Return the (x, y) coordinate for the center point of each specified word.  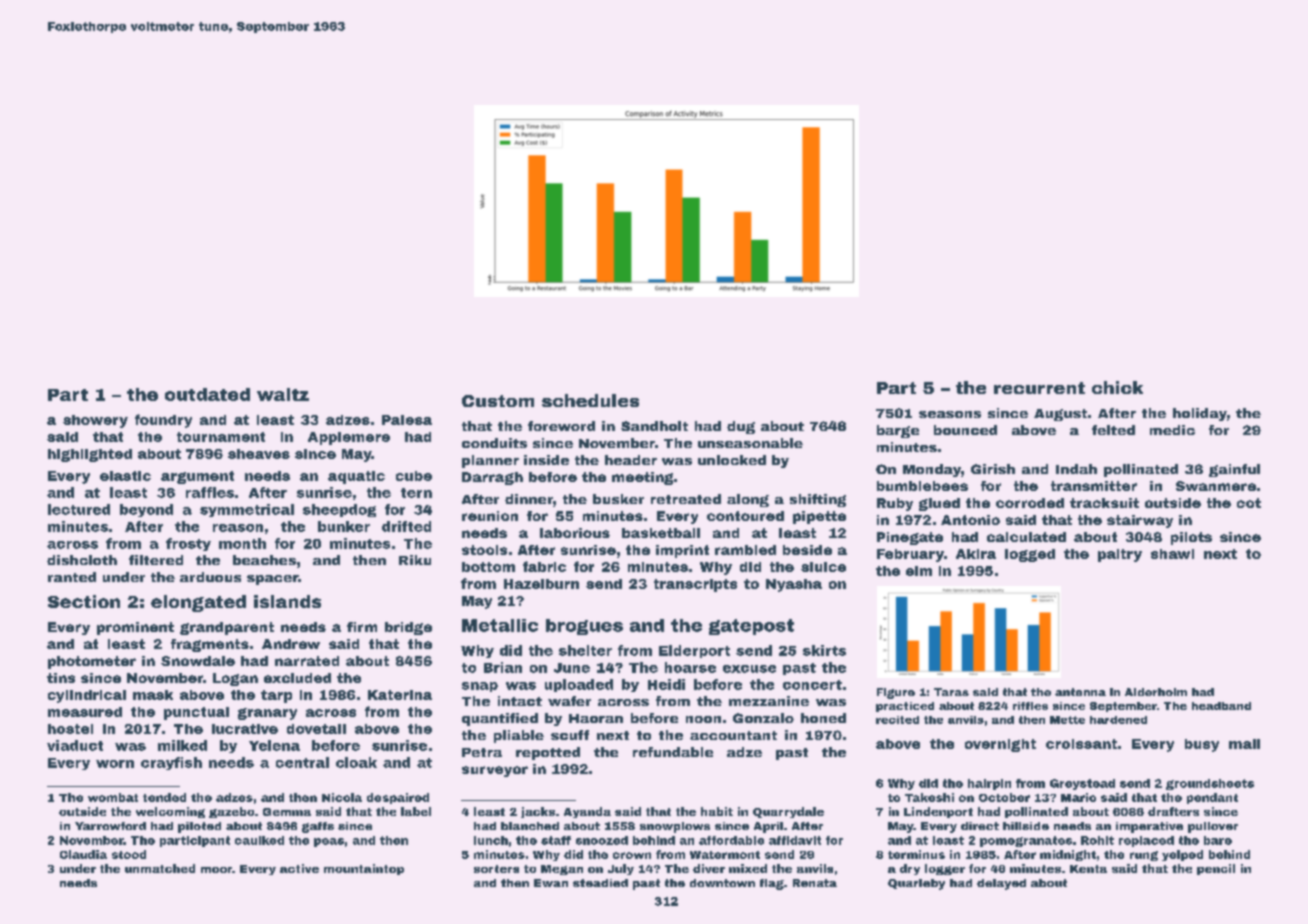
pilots (1191, 538)
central (302, 762)
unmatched (160, 868)
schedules (590, 400)
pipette (819, 517)
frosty (188, 544)
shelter (585, 650)
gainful (1234, 470)
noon (703, 719)
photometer (92, 662)
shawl (1172, 554)
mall (1244, 744)
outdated (207, 394)
